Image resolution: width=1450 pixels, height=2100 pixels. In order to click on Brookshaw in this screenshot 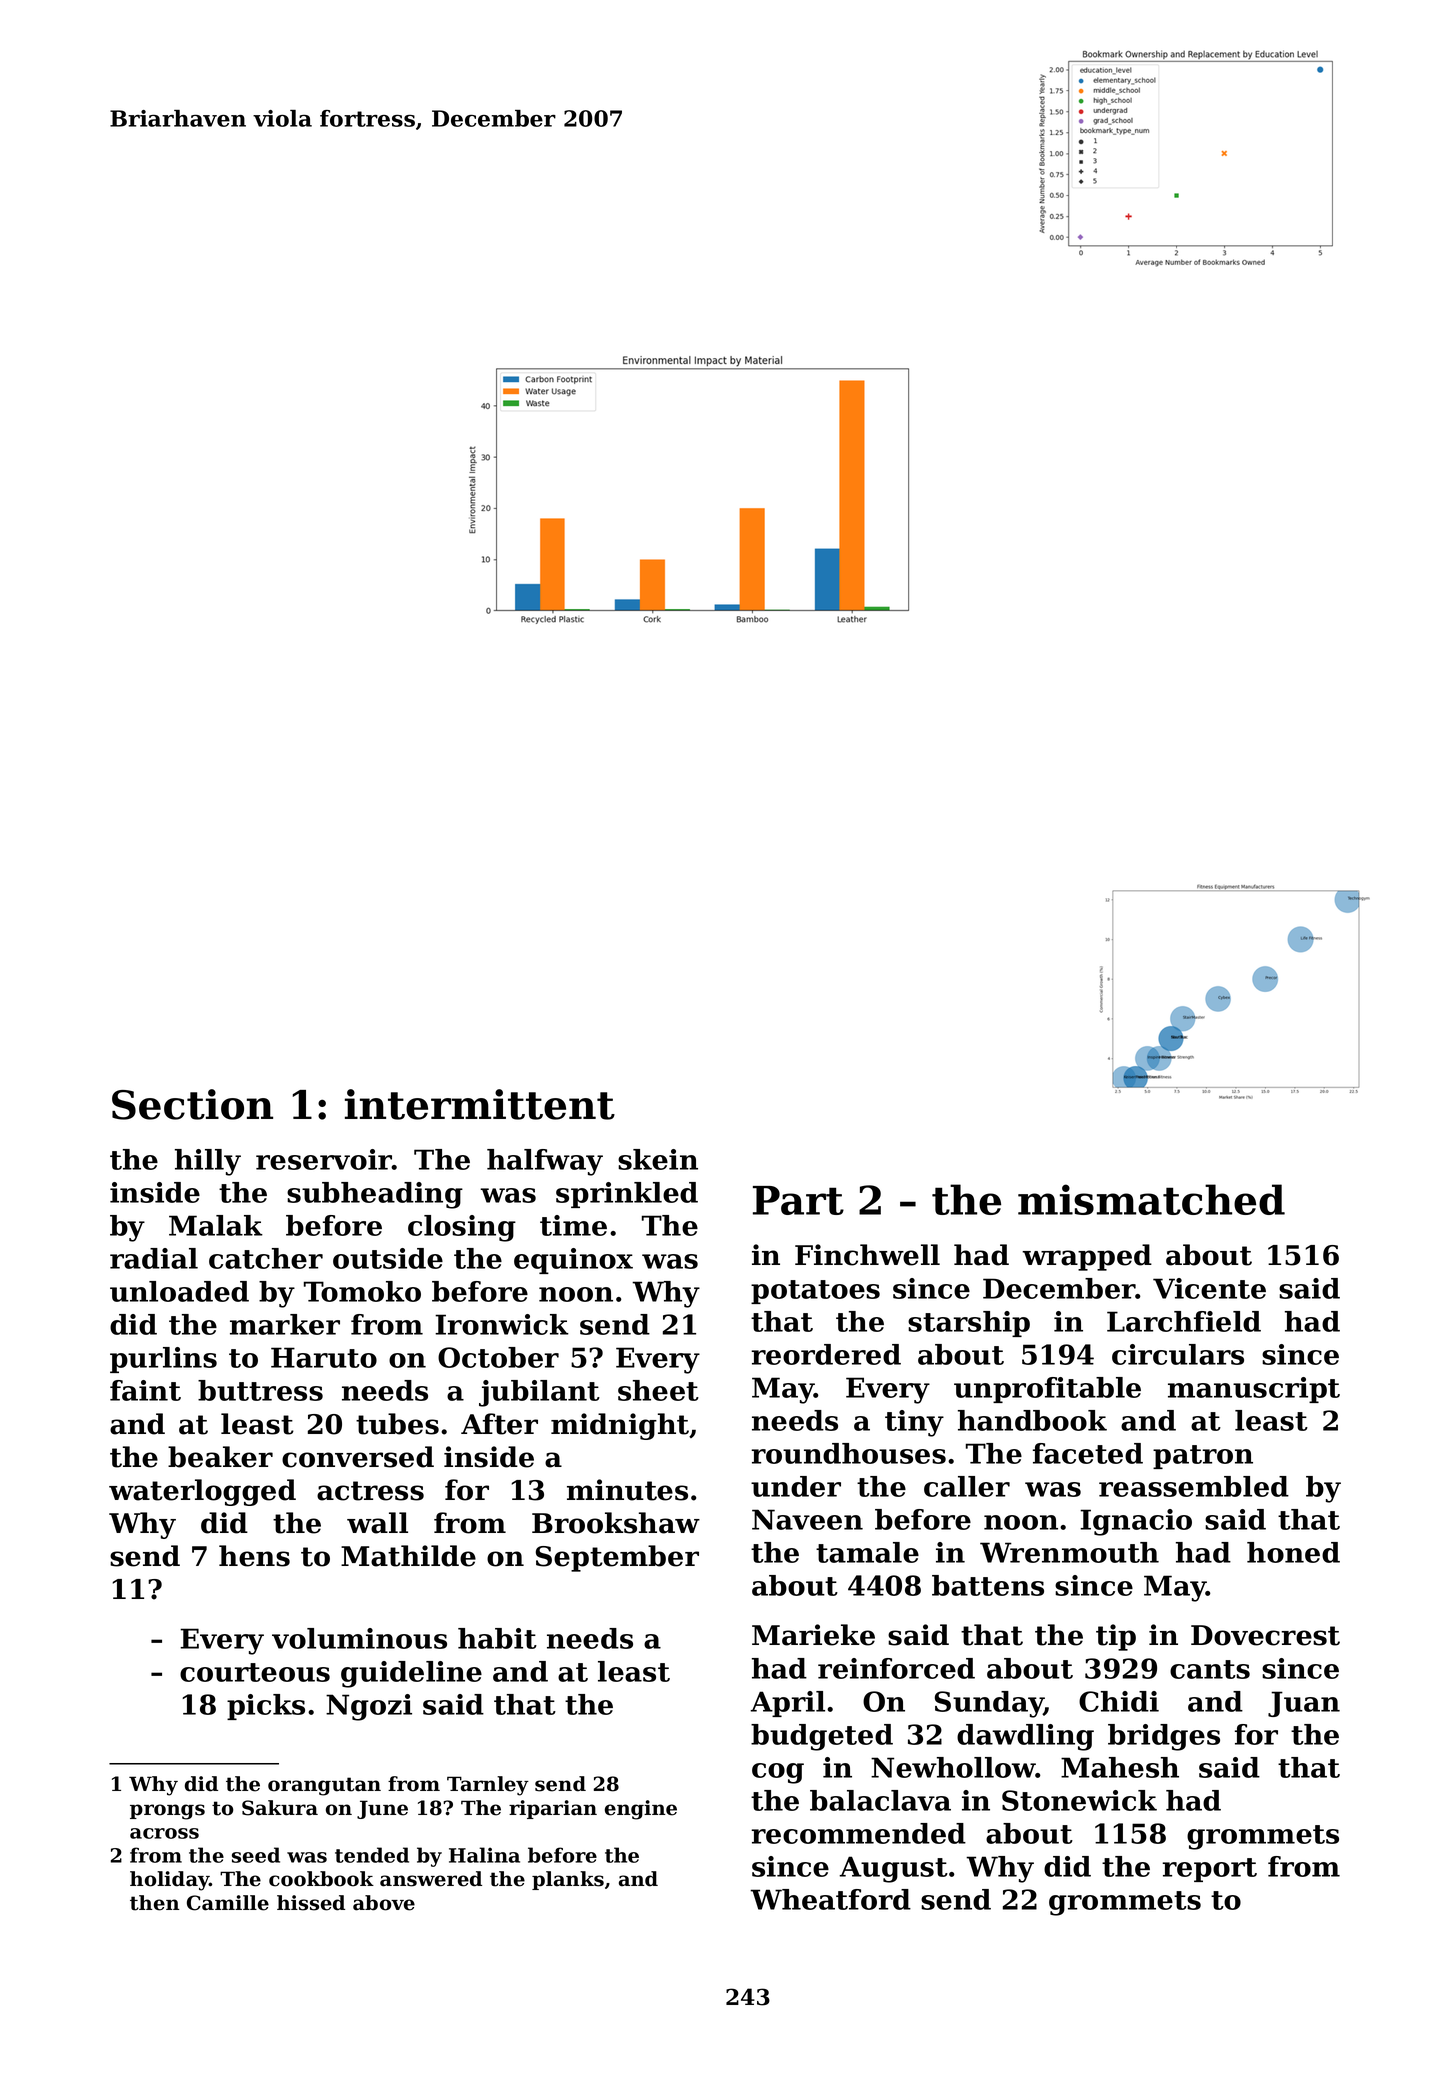, I will do `click(616, 1523)`.
